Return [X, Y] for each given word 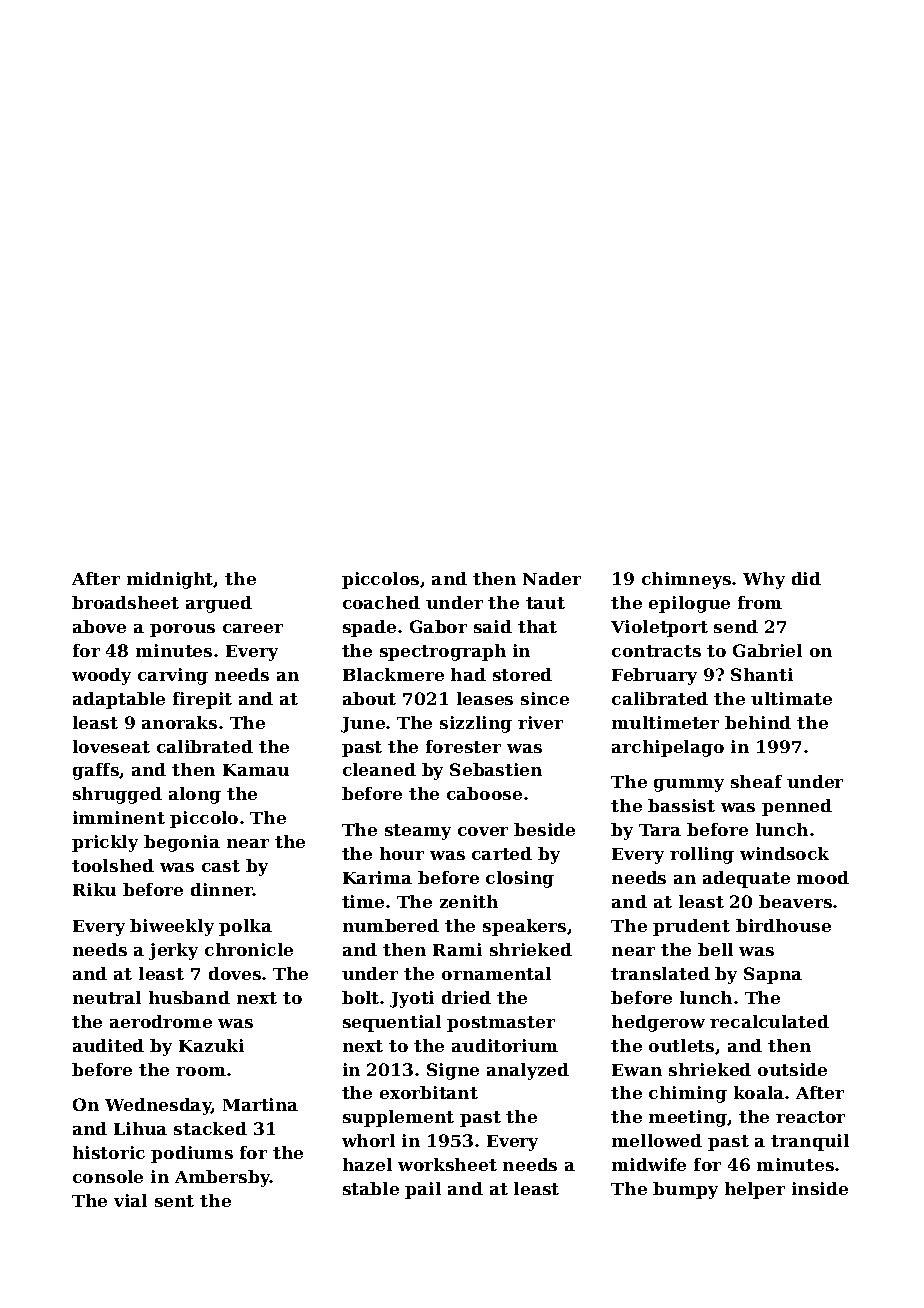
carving [173, 676]
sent [174, 1201]
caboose [484, 793]
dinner [222, 889]
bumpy [685, 1190]
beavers [795, 901]
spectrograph [443, 652]
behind [758, 722]
